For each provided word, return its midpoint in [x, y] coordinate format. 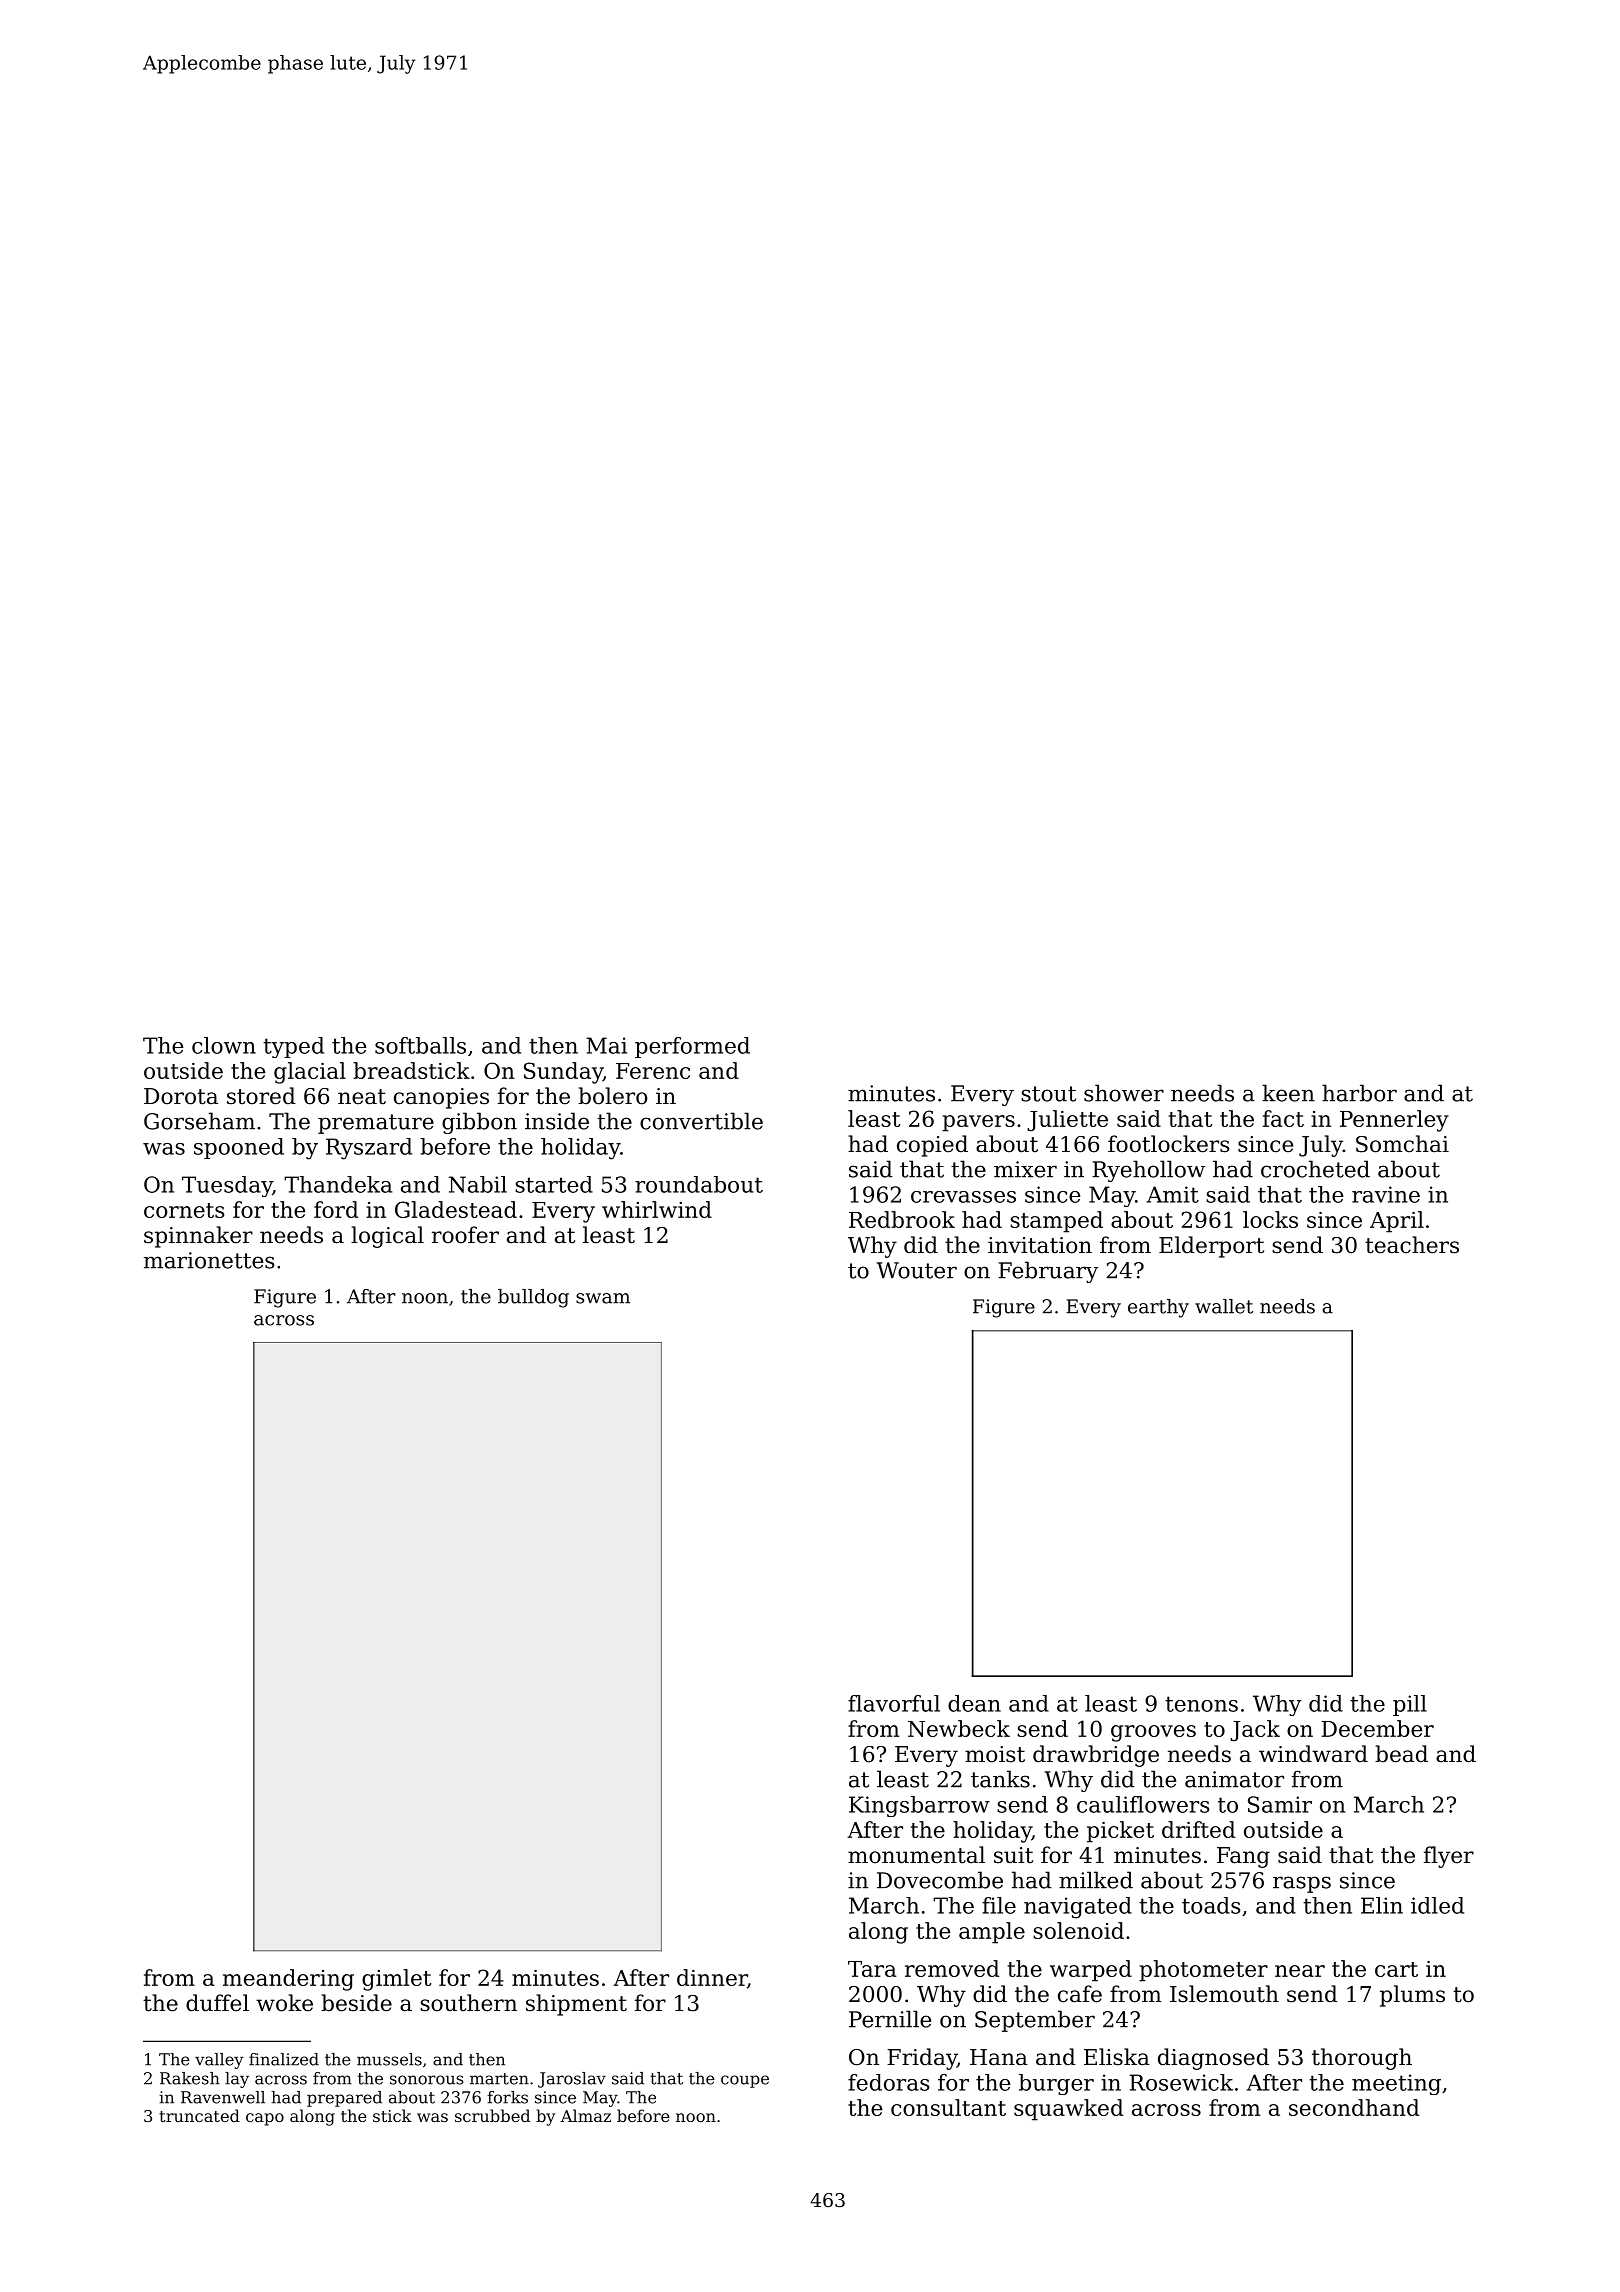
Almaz [585, 2115]
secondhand [1354, 2107]
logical [387, 1237]
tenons [1201, 1704]
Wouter [917, 1270]
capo [265, 2119]
